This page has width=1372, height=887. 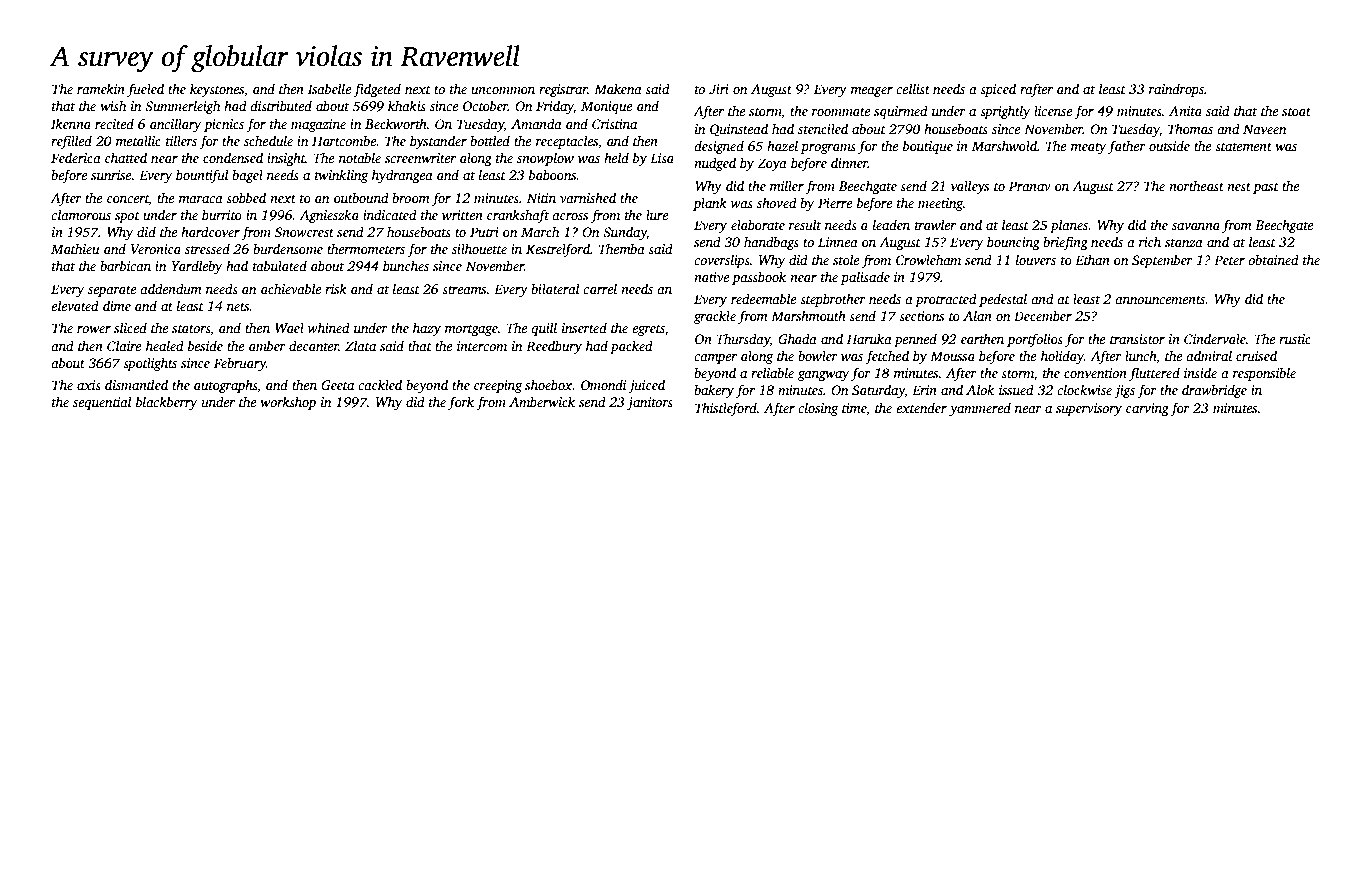 What do you see at coordinates (715, 317) in the page?
I see `grackle` at bounding box center [715, 317].
